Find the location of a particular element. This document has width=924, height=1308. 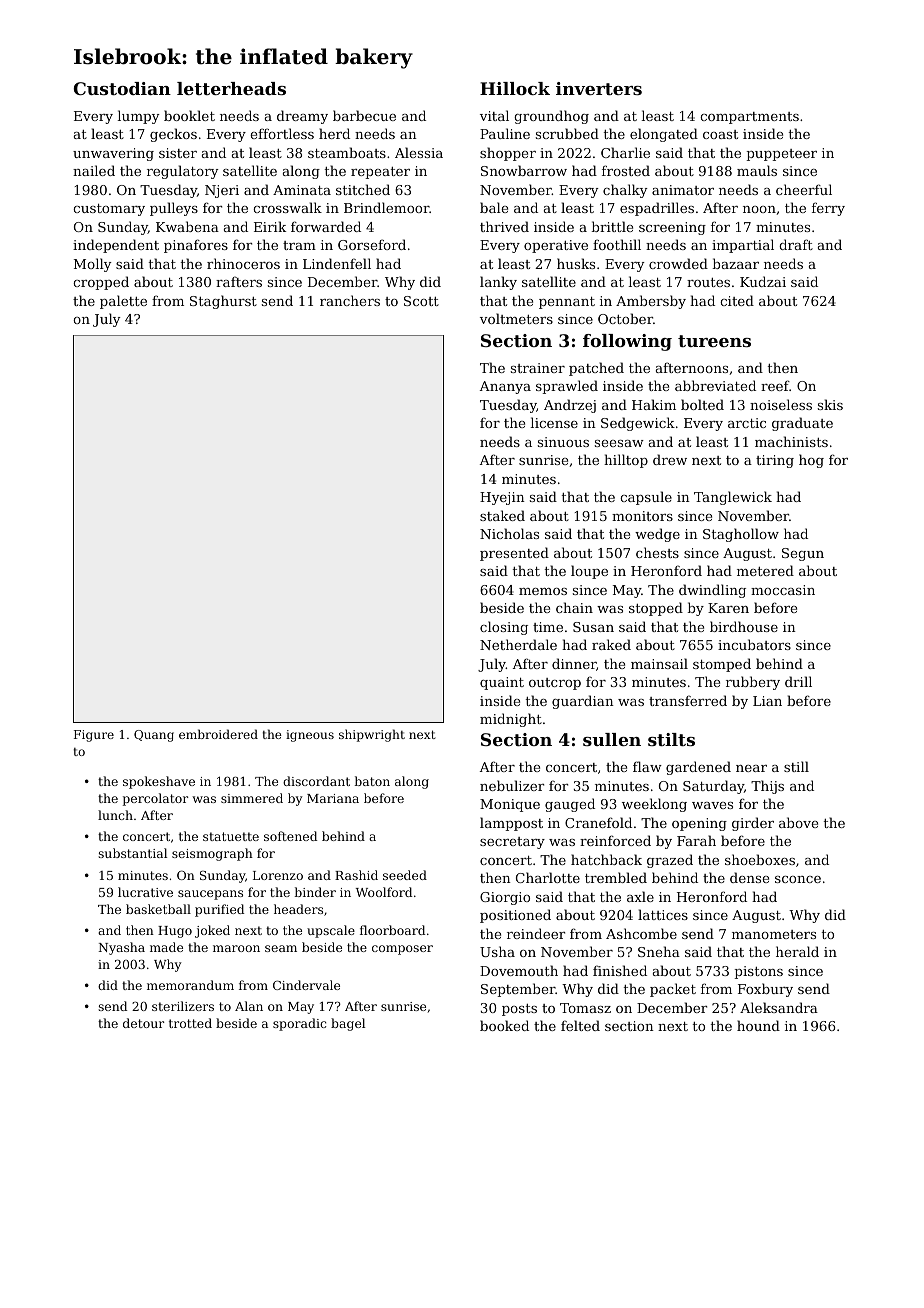

pinafores is located at coordinates (196, 246).
